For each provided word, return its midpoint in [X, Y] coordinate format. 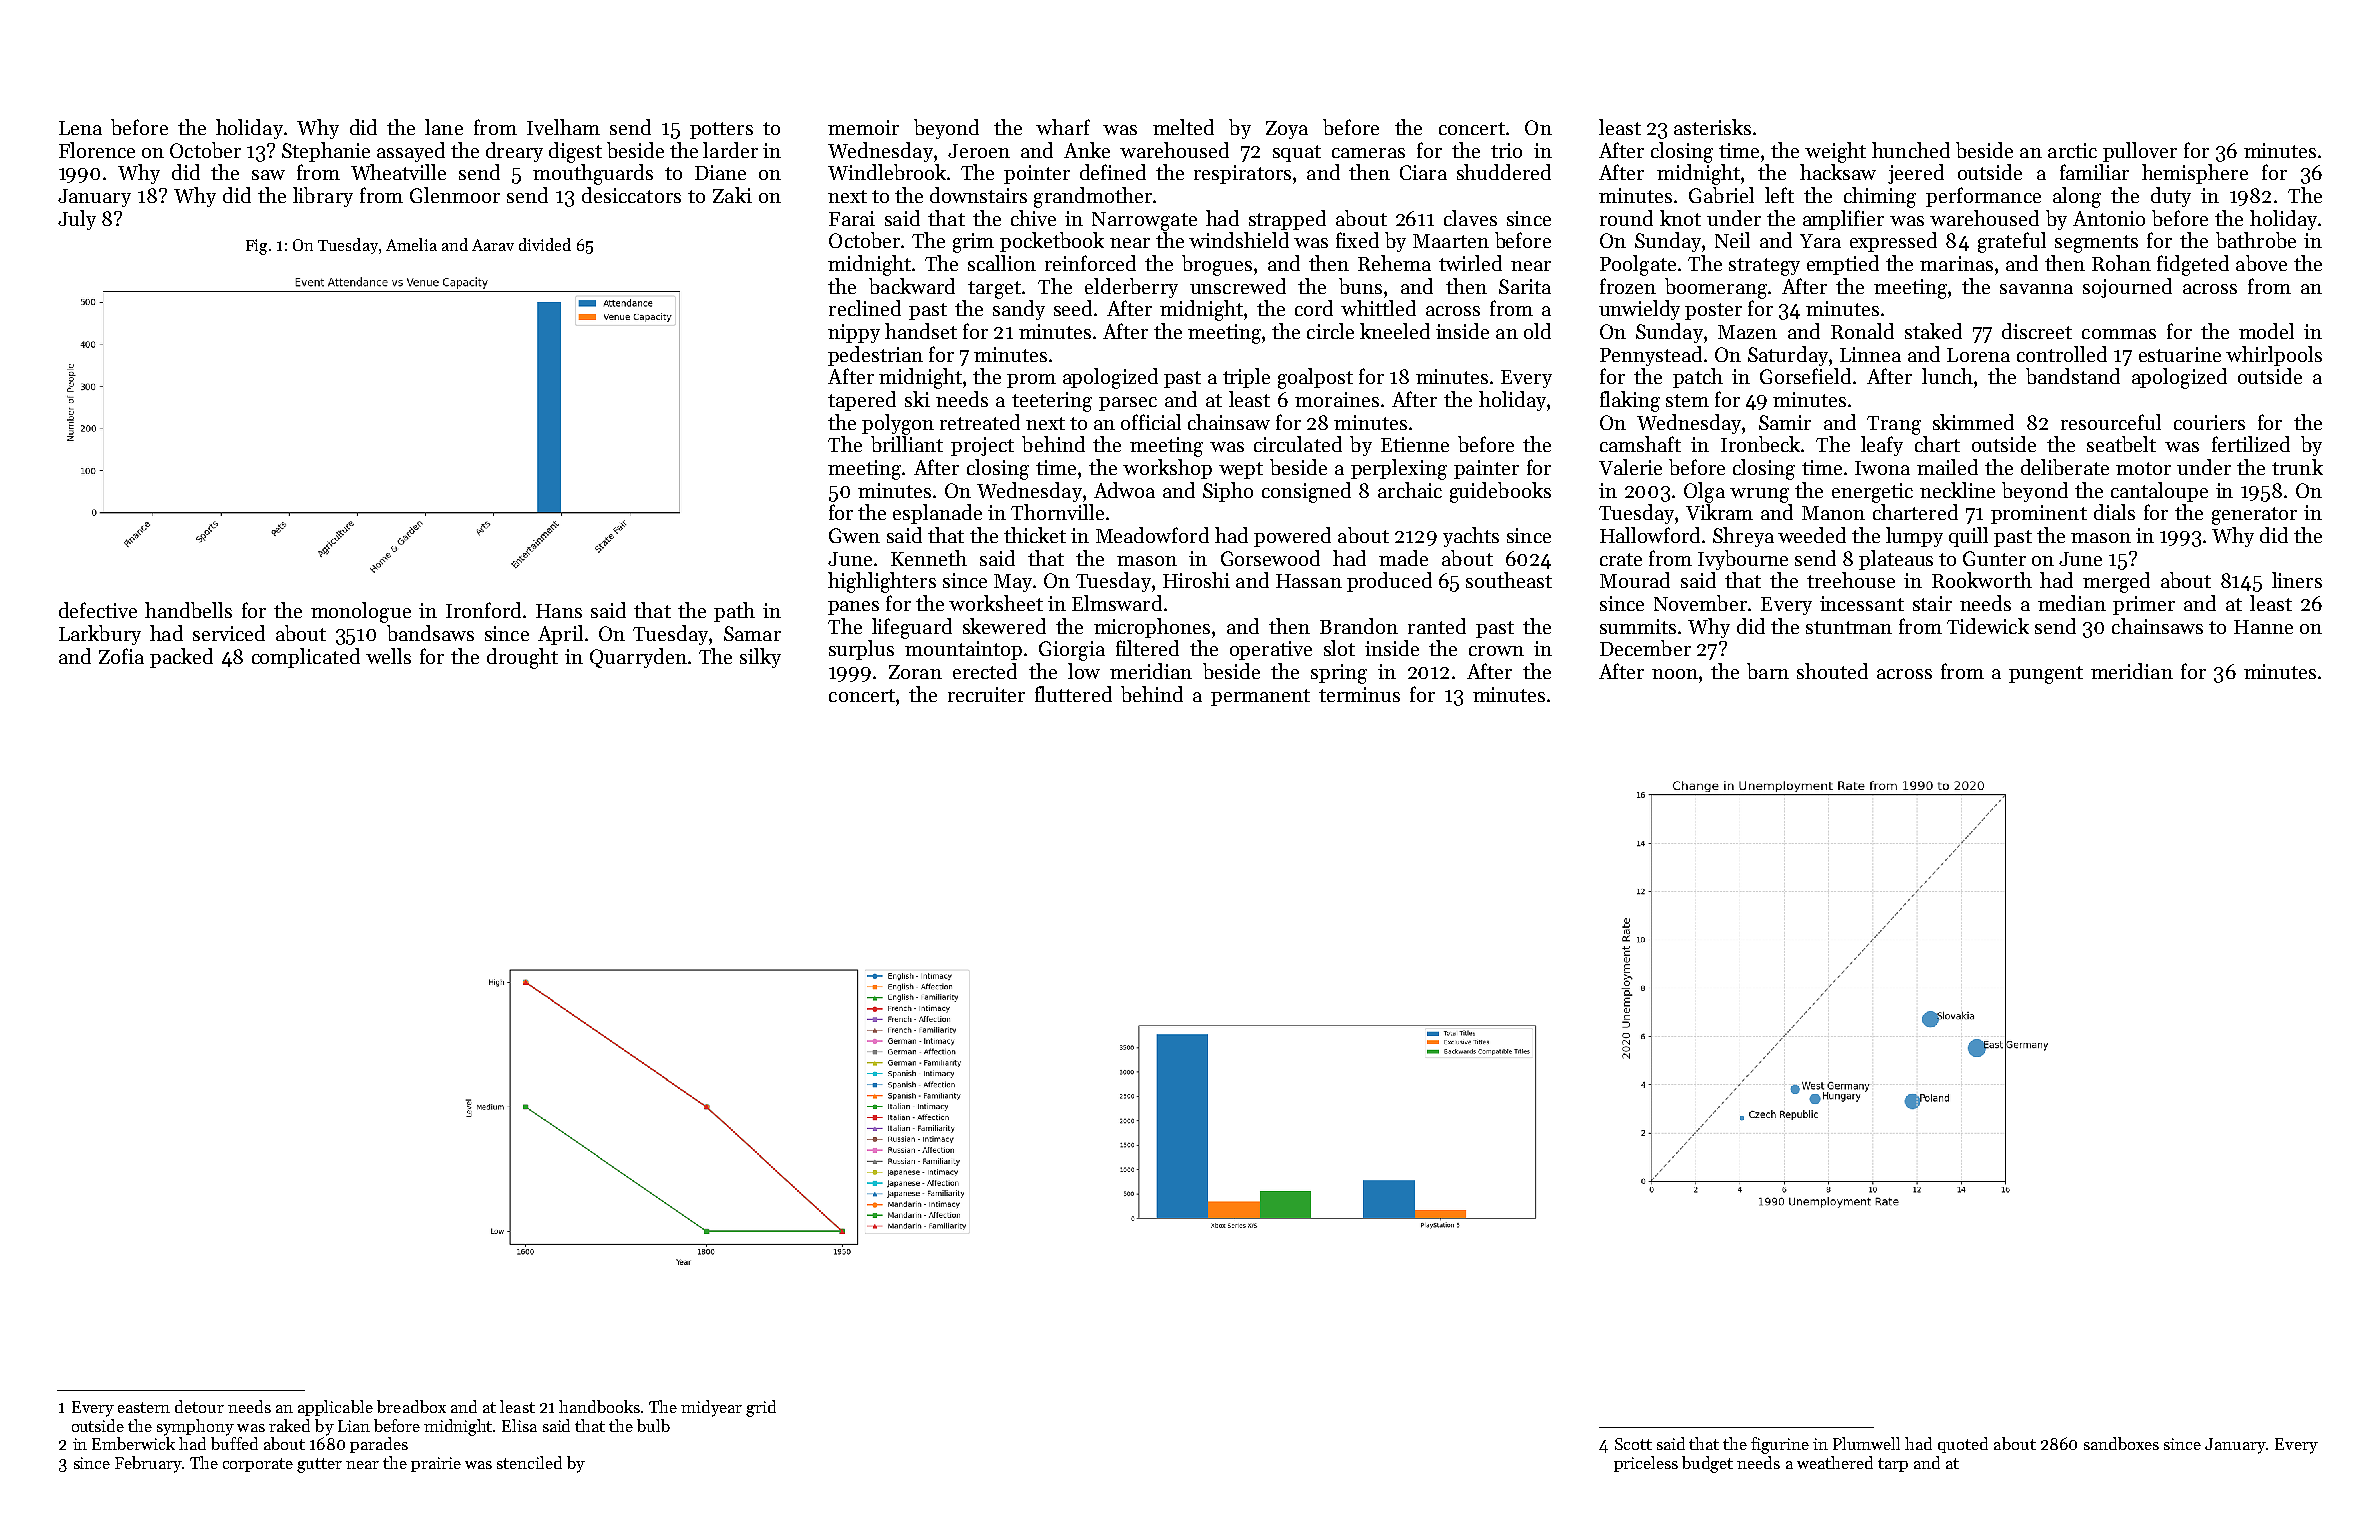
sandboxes [2121, 1443]
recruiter [986, 694]
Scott [1633, 1444]
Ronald [1862, 331]
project [982, 446]
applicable [335, 1408]
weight [1835, 152]
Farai [852, 218]
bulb [653, 1425]
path [734, 612]
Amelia [411, 244]
